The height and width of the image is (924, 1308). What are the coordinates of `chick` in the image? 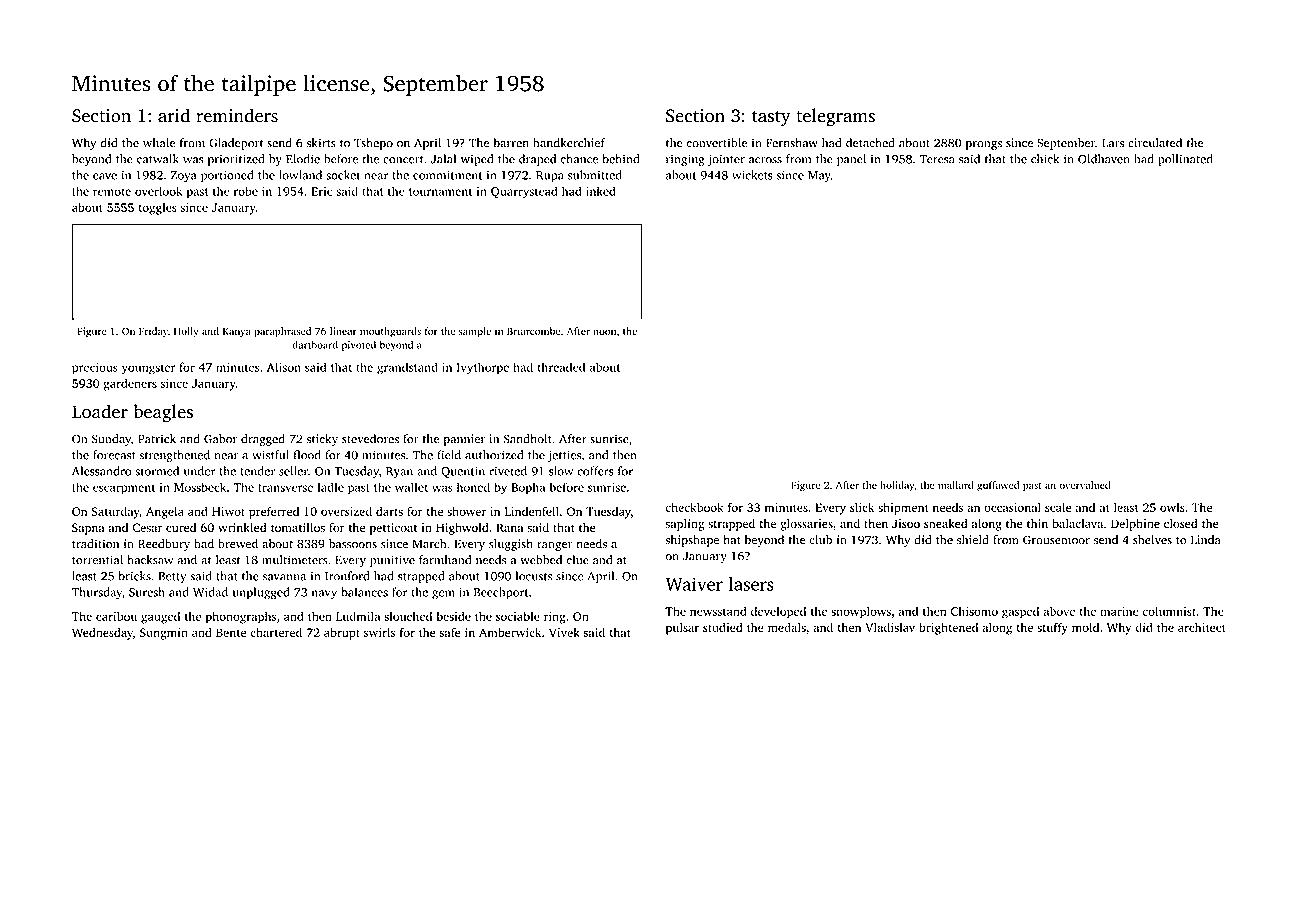 It's located at (1045, 159).
